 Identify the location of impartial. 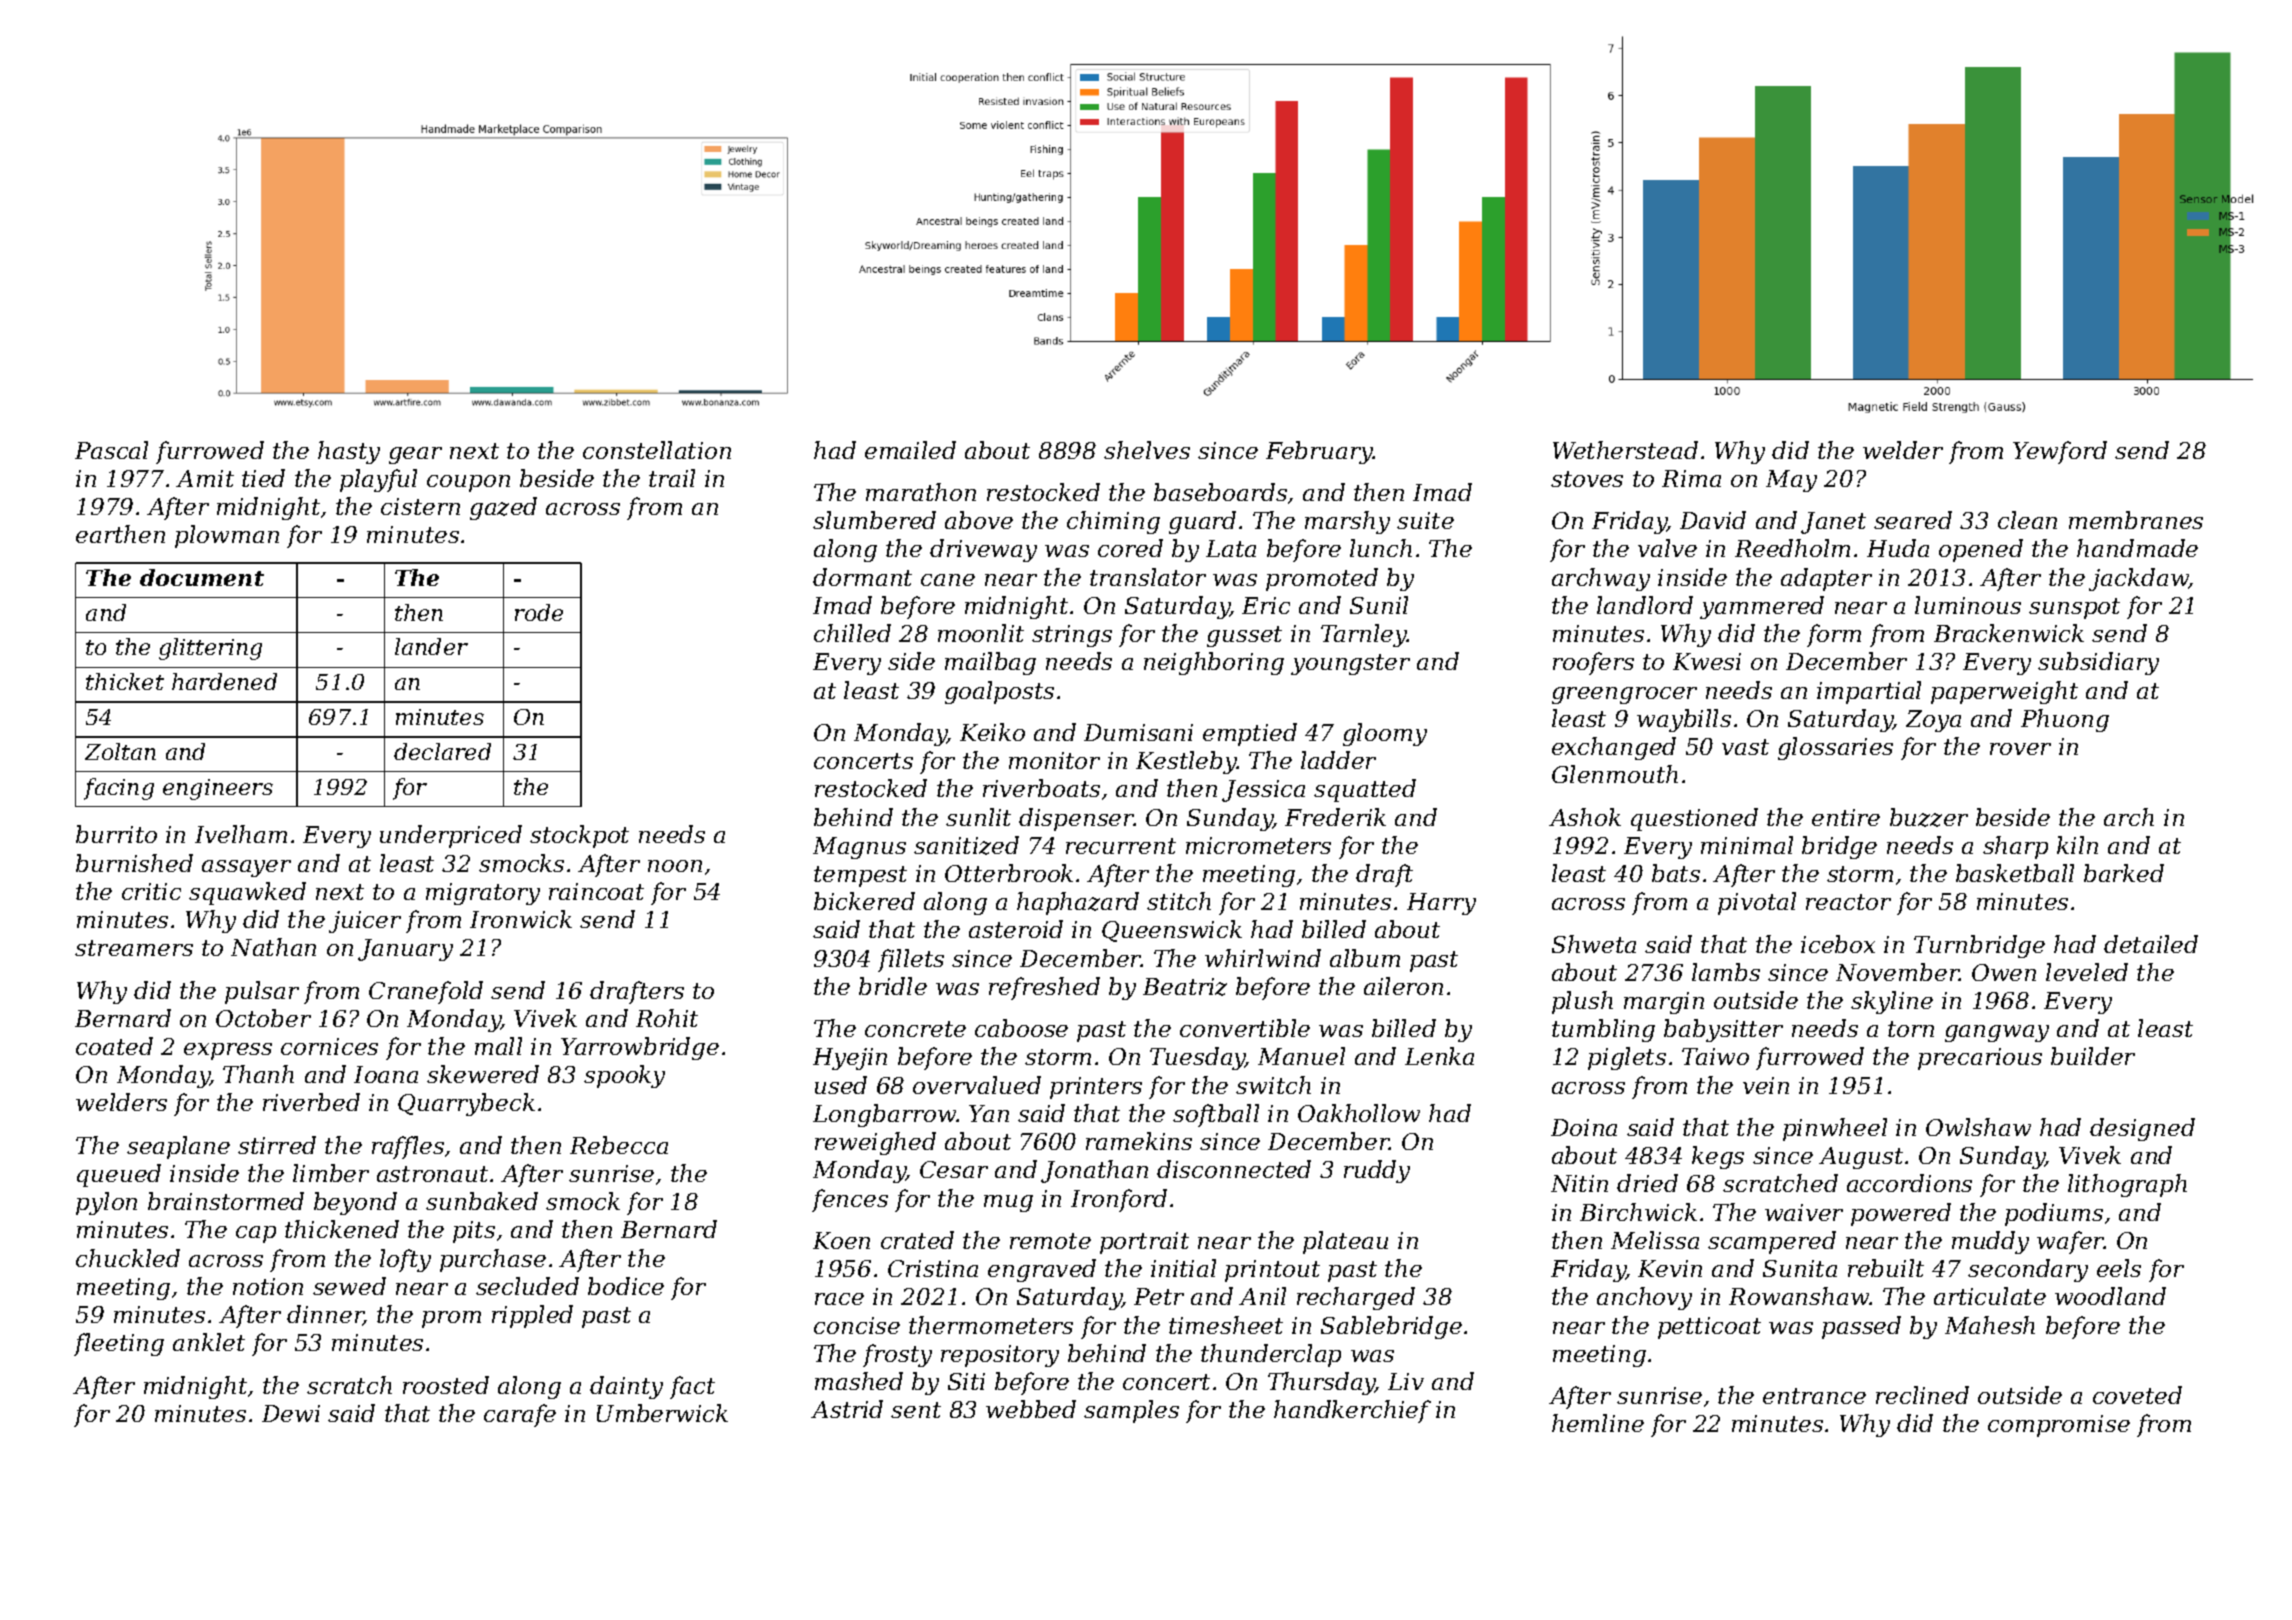
(1869, 692).
